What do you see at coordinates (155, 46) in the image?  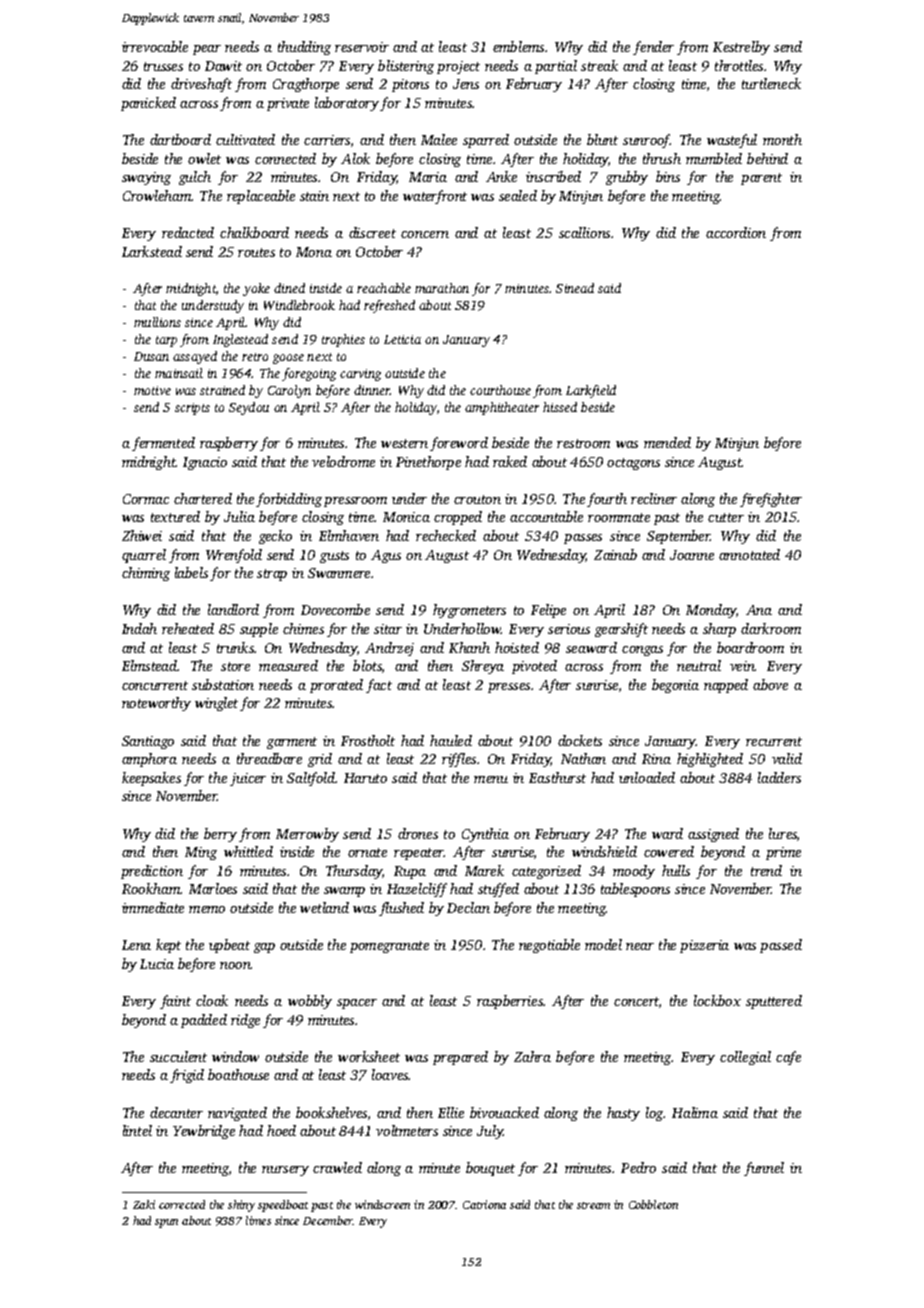 I see `irrevocable` at bounding box center [155, 46].
